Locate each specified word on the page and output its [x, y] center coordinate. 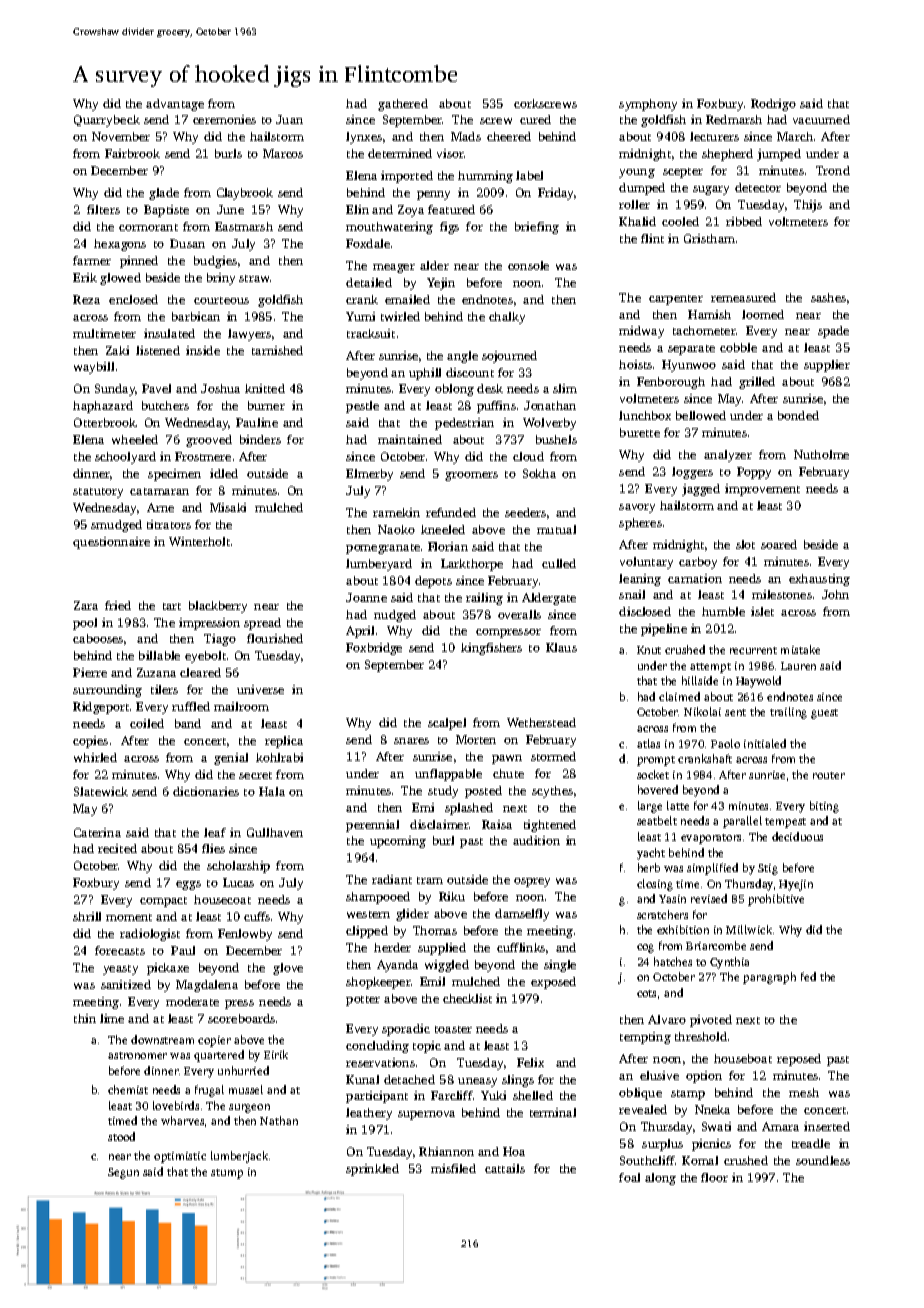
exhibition [683, 929]
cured [535, 119]
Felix [530, 1062]
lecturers [714, 136]
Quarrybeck [107, 121]
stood [121, 1136]
